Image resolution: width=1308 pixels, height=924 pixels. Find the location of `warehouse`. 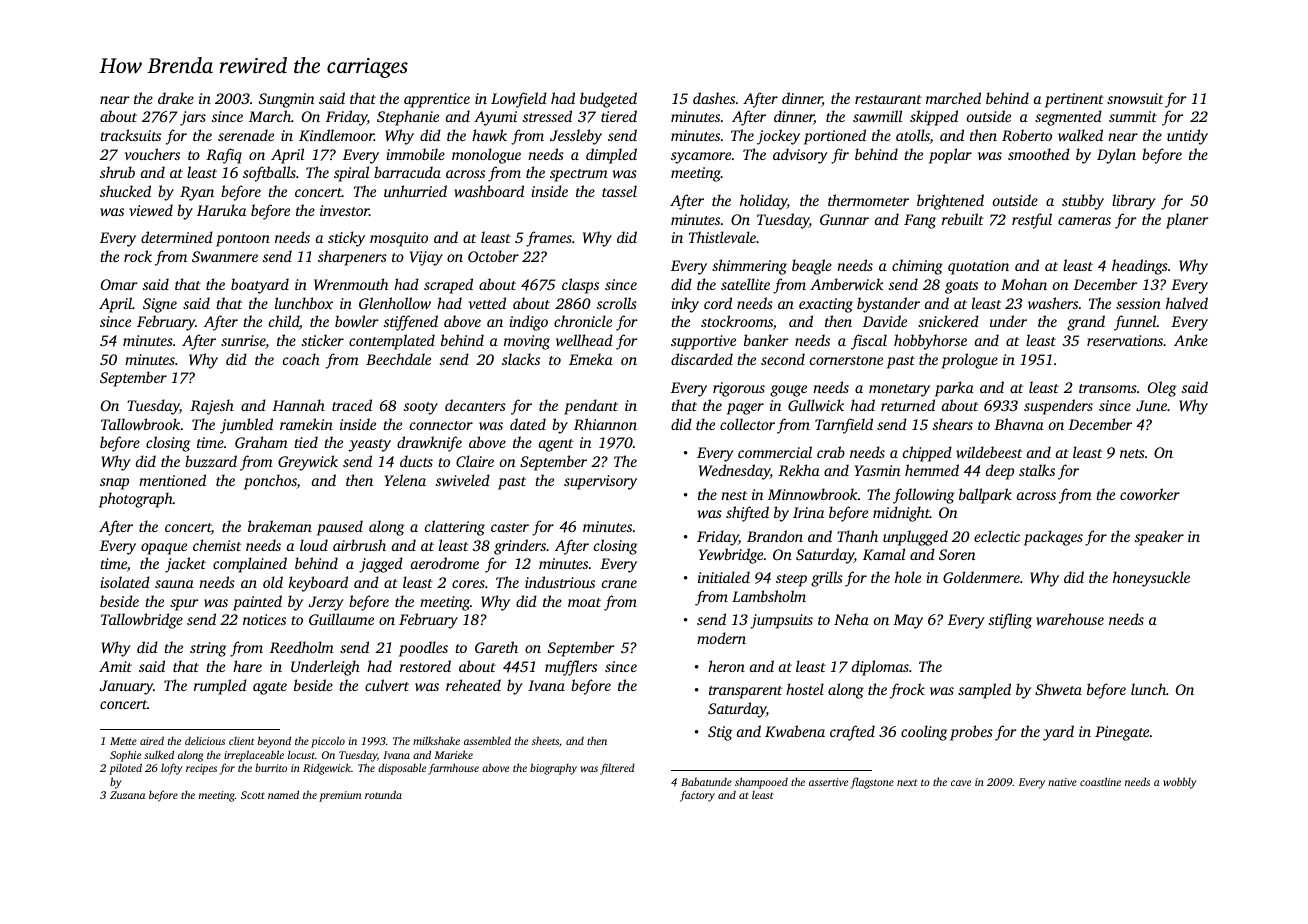

warehouse is located at coordinates (1070, 619).
